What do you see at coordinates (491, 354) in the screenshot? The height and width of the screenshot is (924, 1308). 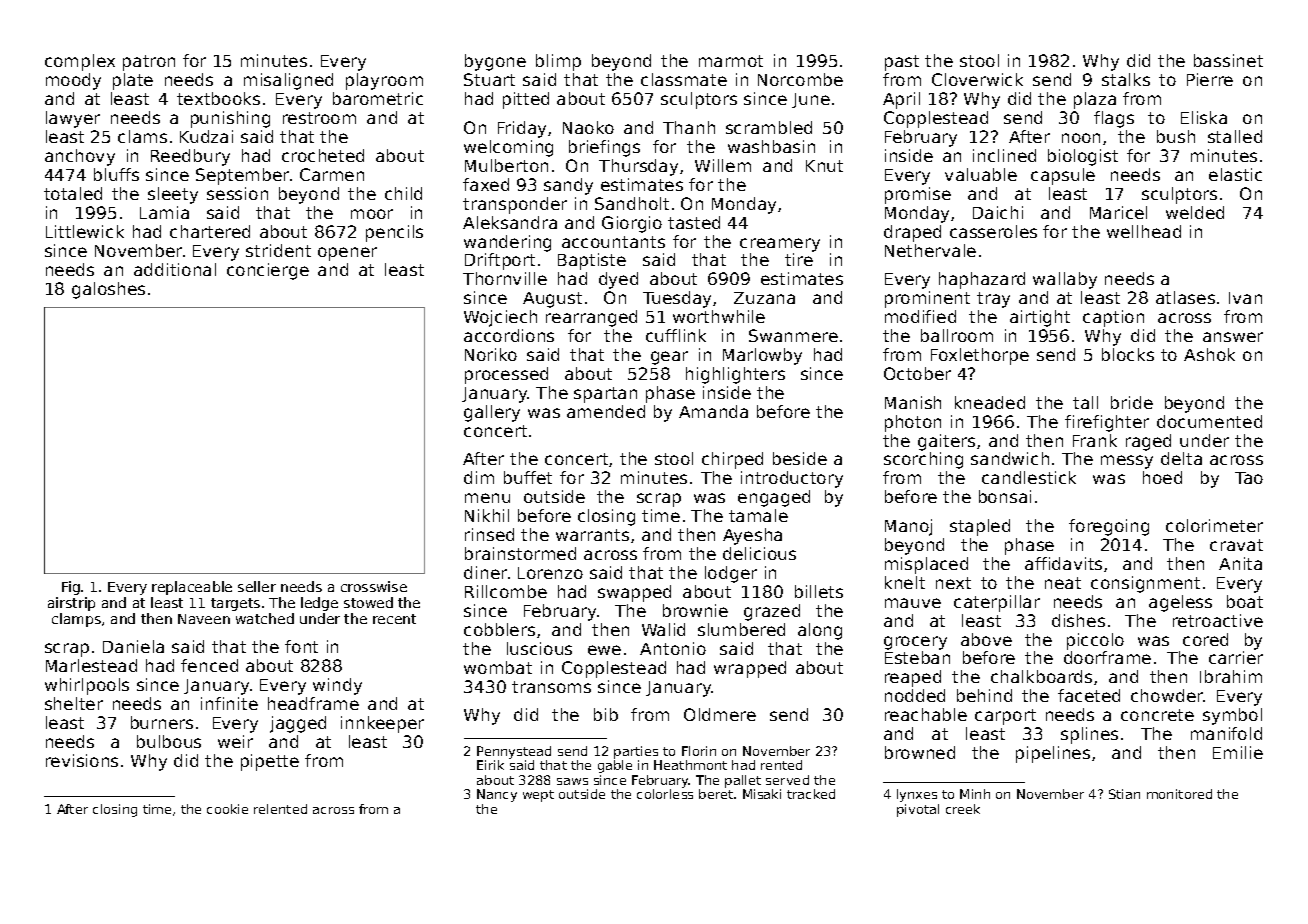 I see `Noriko` at bounding box center [491, 354].
